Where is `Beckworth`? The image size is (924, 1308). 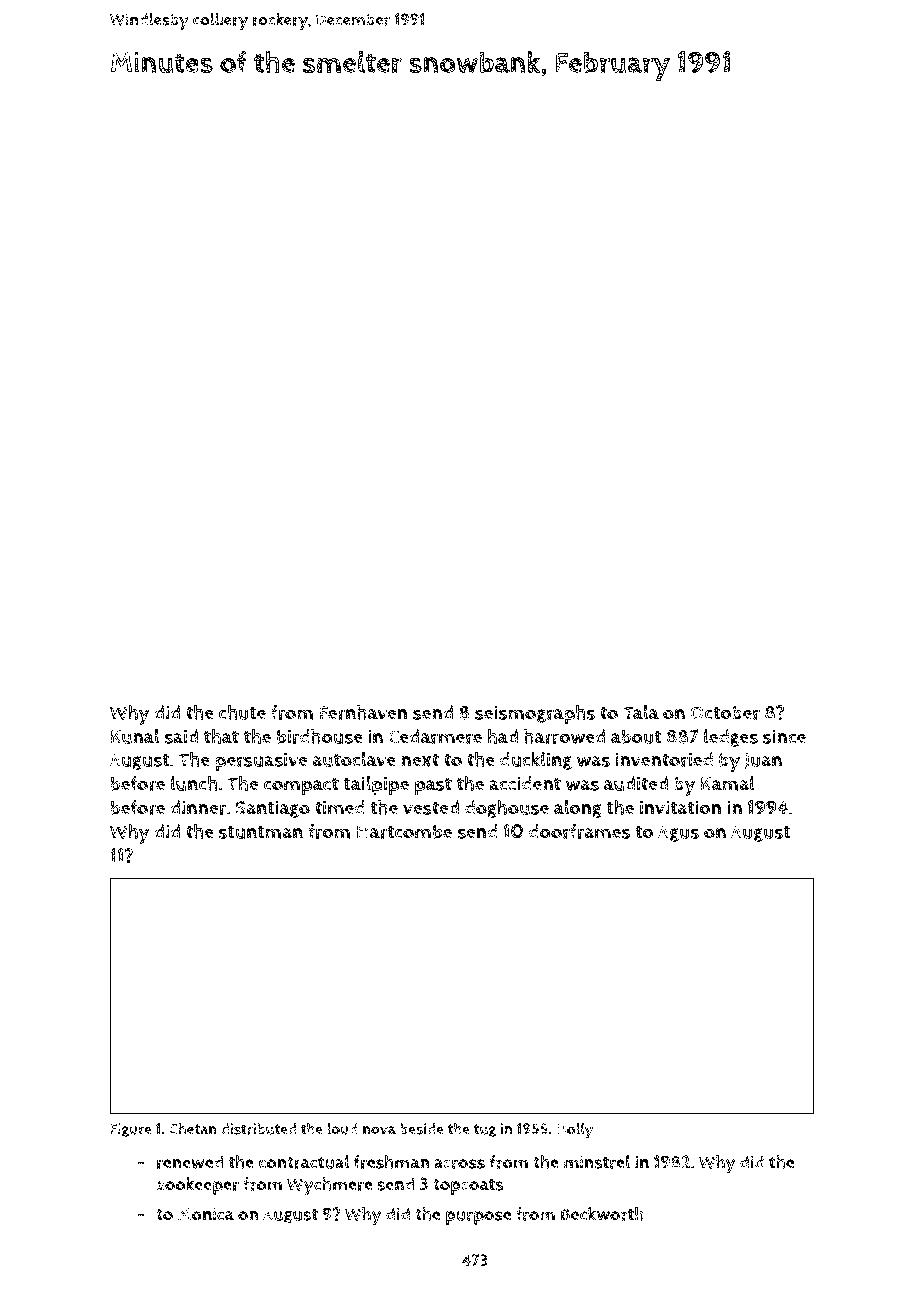 Beckworth is located at coordinates (602, 1214).
